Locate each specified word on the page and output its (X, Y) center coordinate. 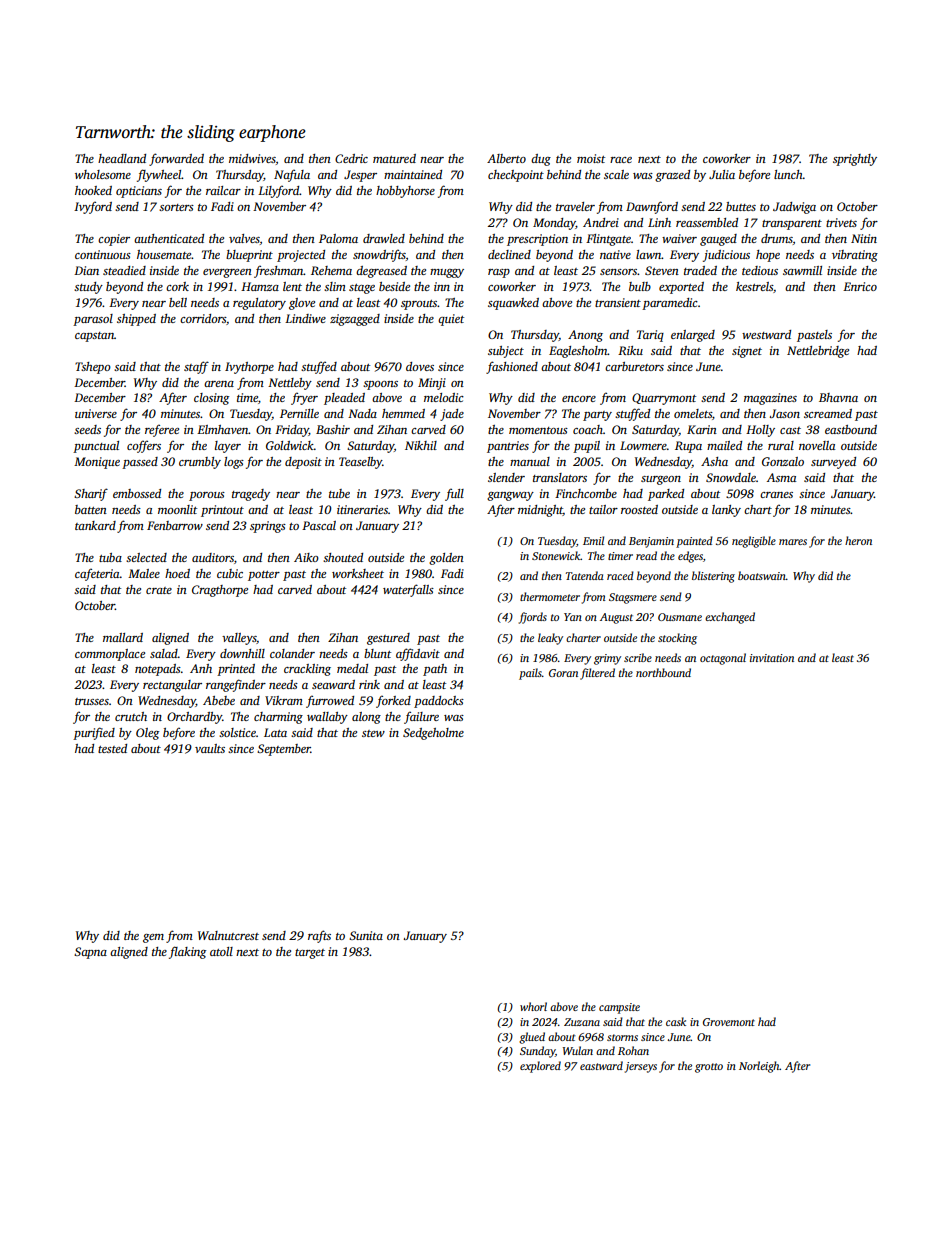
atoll (221, 951)
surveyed (833, 463)
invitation (772, 658)
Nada (362, 413)
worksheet (358, 573)
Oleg (147, 734)
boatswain (762, 575)
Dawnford (652, 207)
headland (122, 158)
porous (207, 496)
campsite (619, 1008)
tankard (95, 525)
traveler (575, 206)
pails (530, 674)
